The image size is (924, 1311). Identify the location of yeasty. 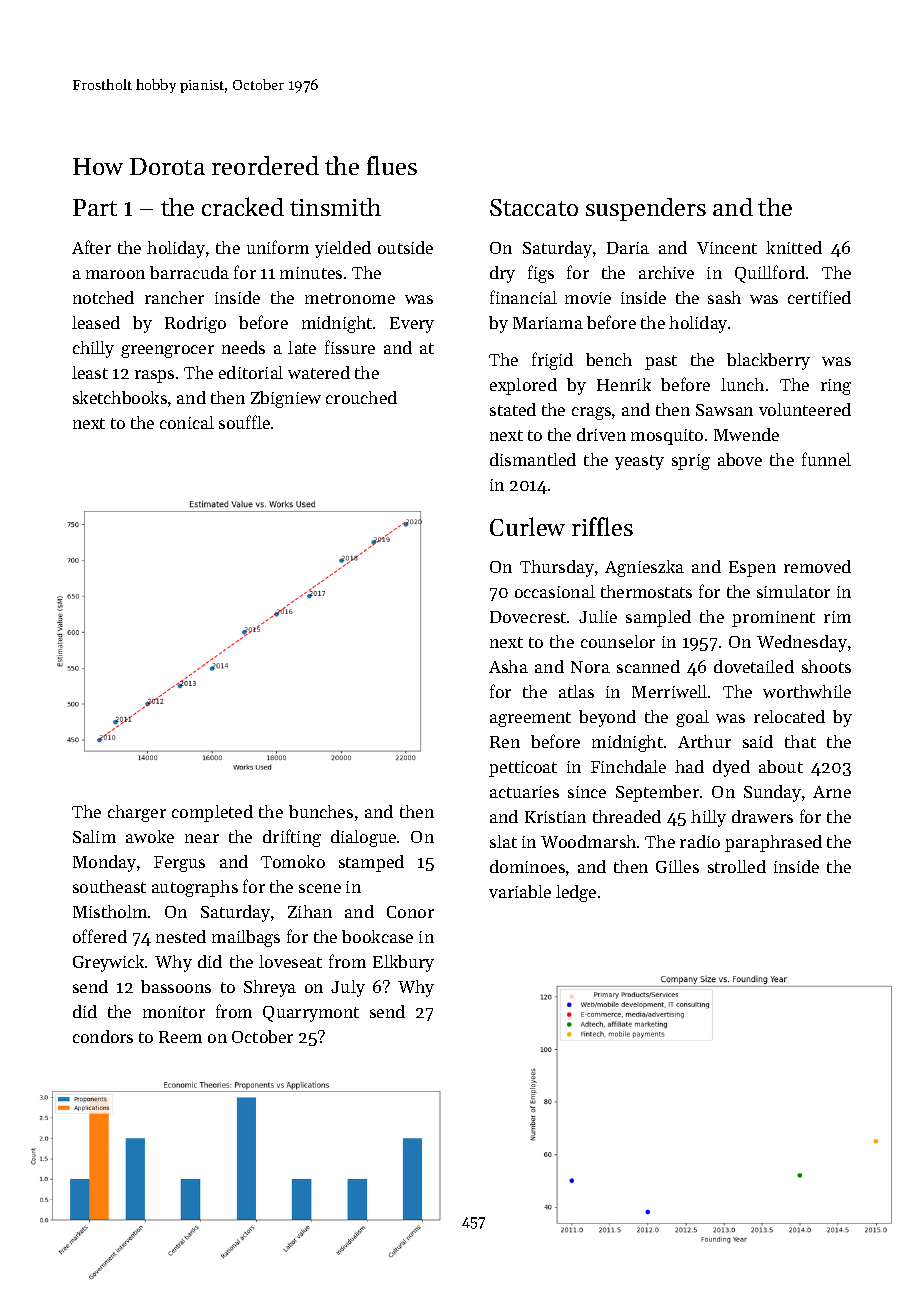
(639, 462).
